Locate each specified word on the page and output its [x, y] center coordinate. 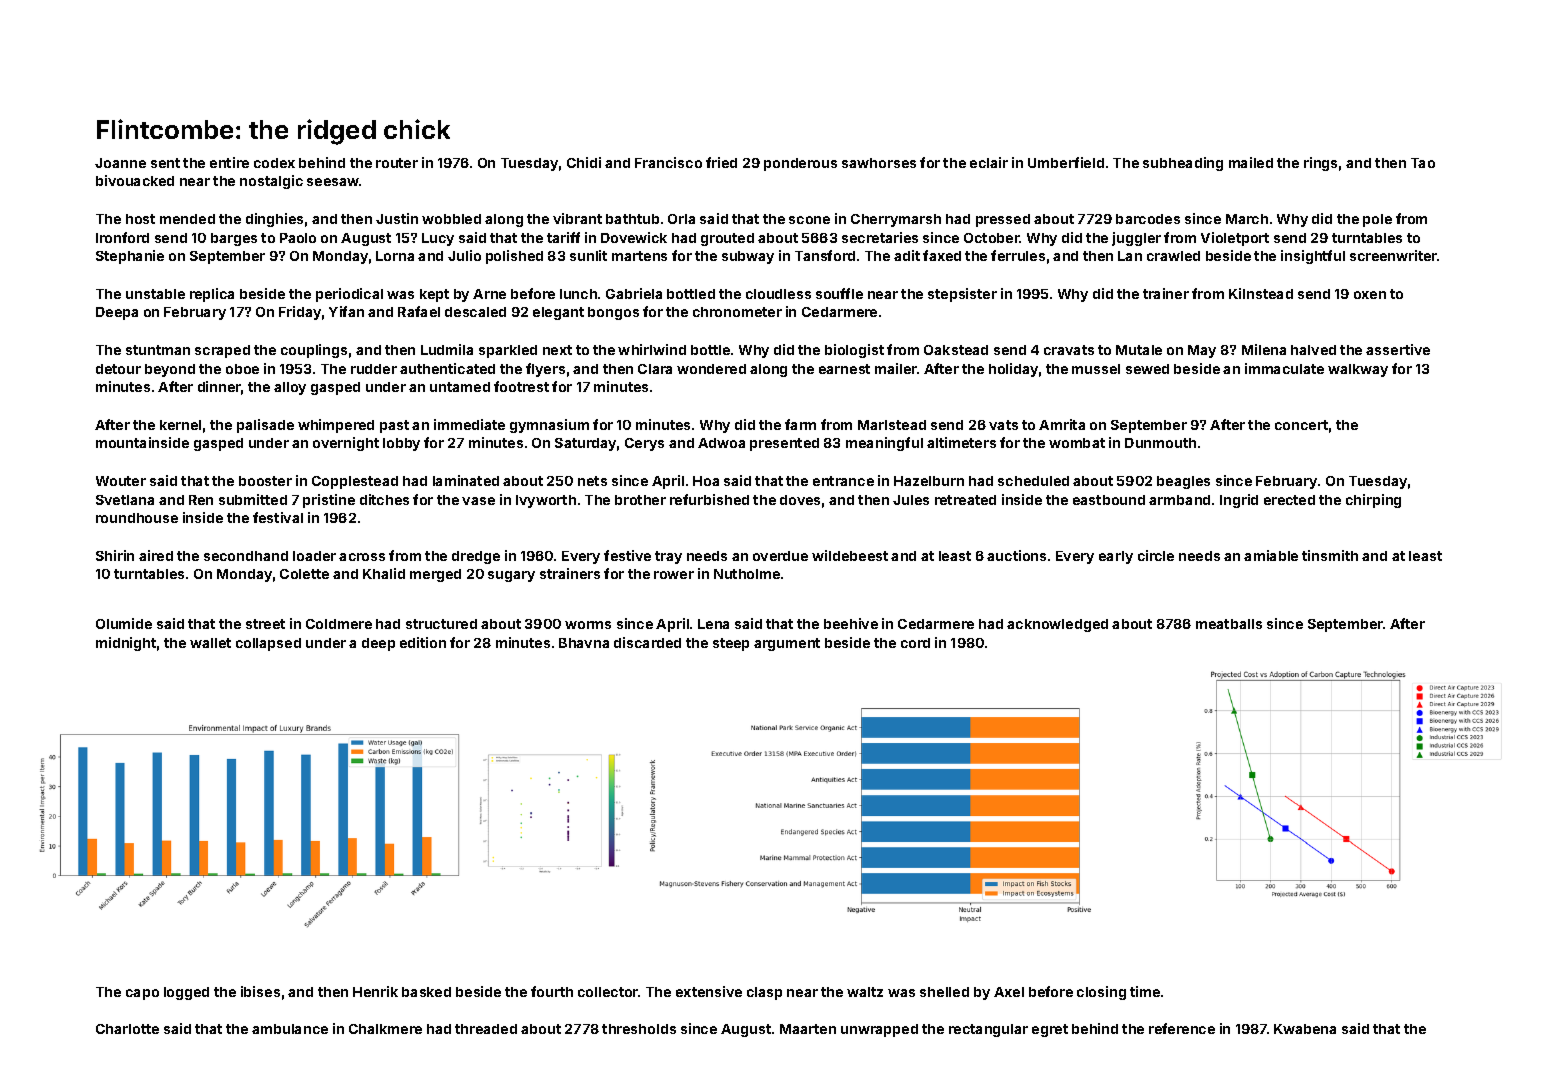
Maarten [808, 1029]
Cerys [644, 444]
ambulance [290, 1029]
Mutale [1139, 350]
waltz [865, 992]
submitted [253, 499]
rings [1320, 164]
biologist [854, 351]
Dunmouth [1160, 443]
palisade [265, 426]
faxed [942, 255]
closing [1101, 993]
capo [142, 994]
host [140, 219]
